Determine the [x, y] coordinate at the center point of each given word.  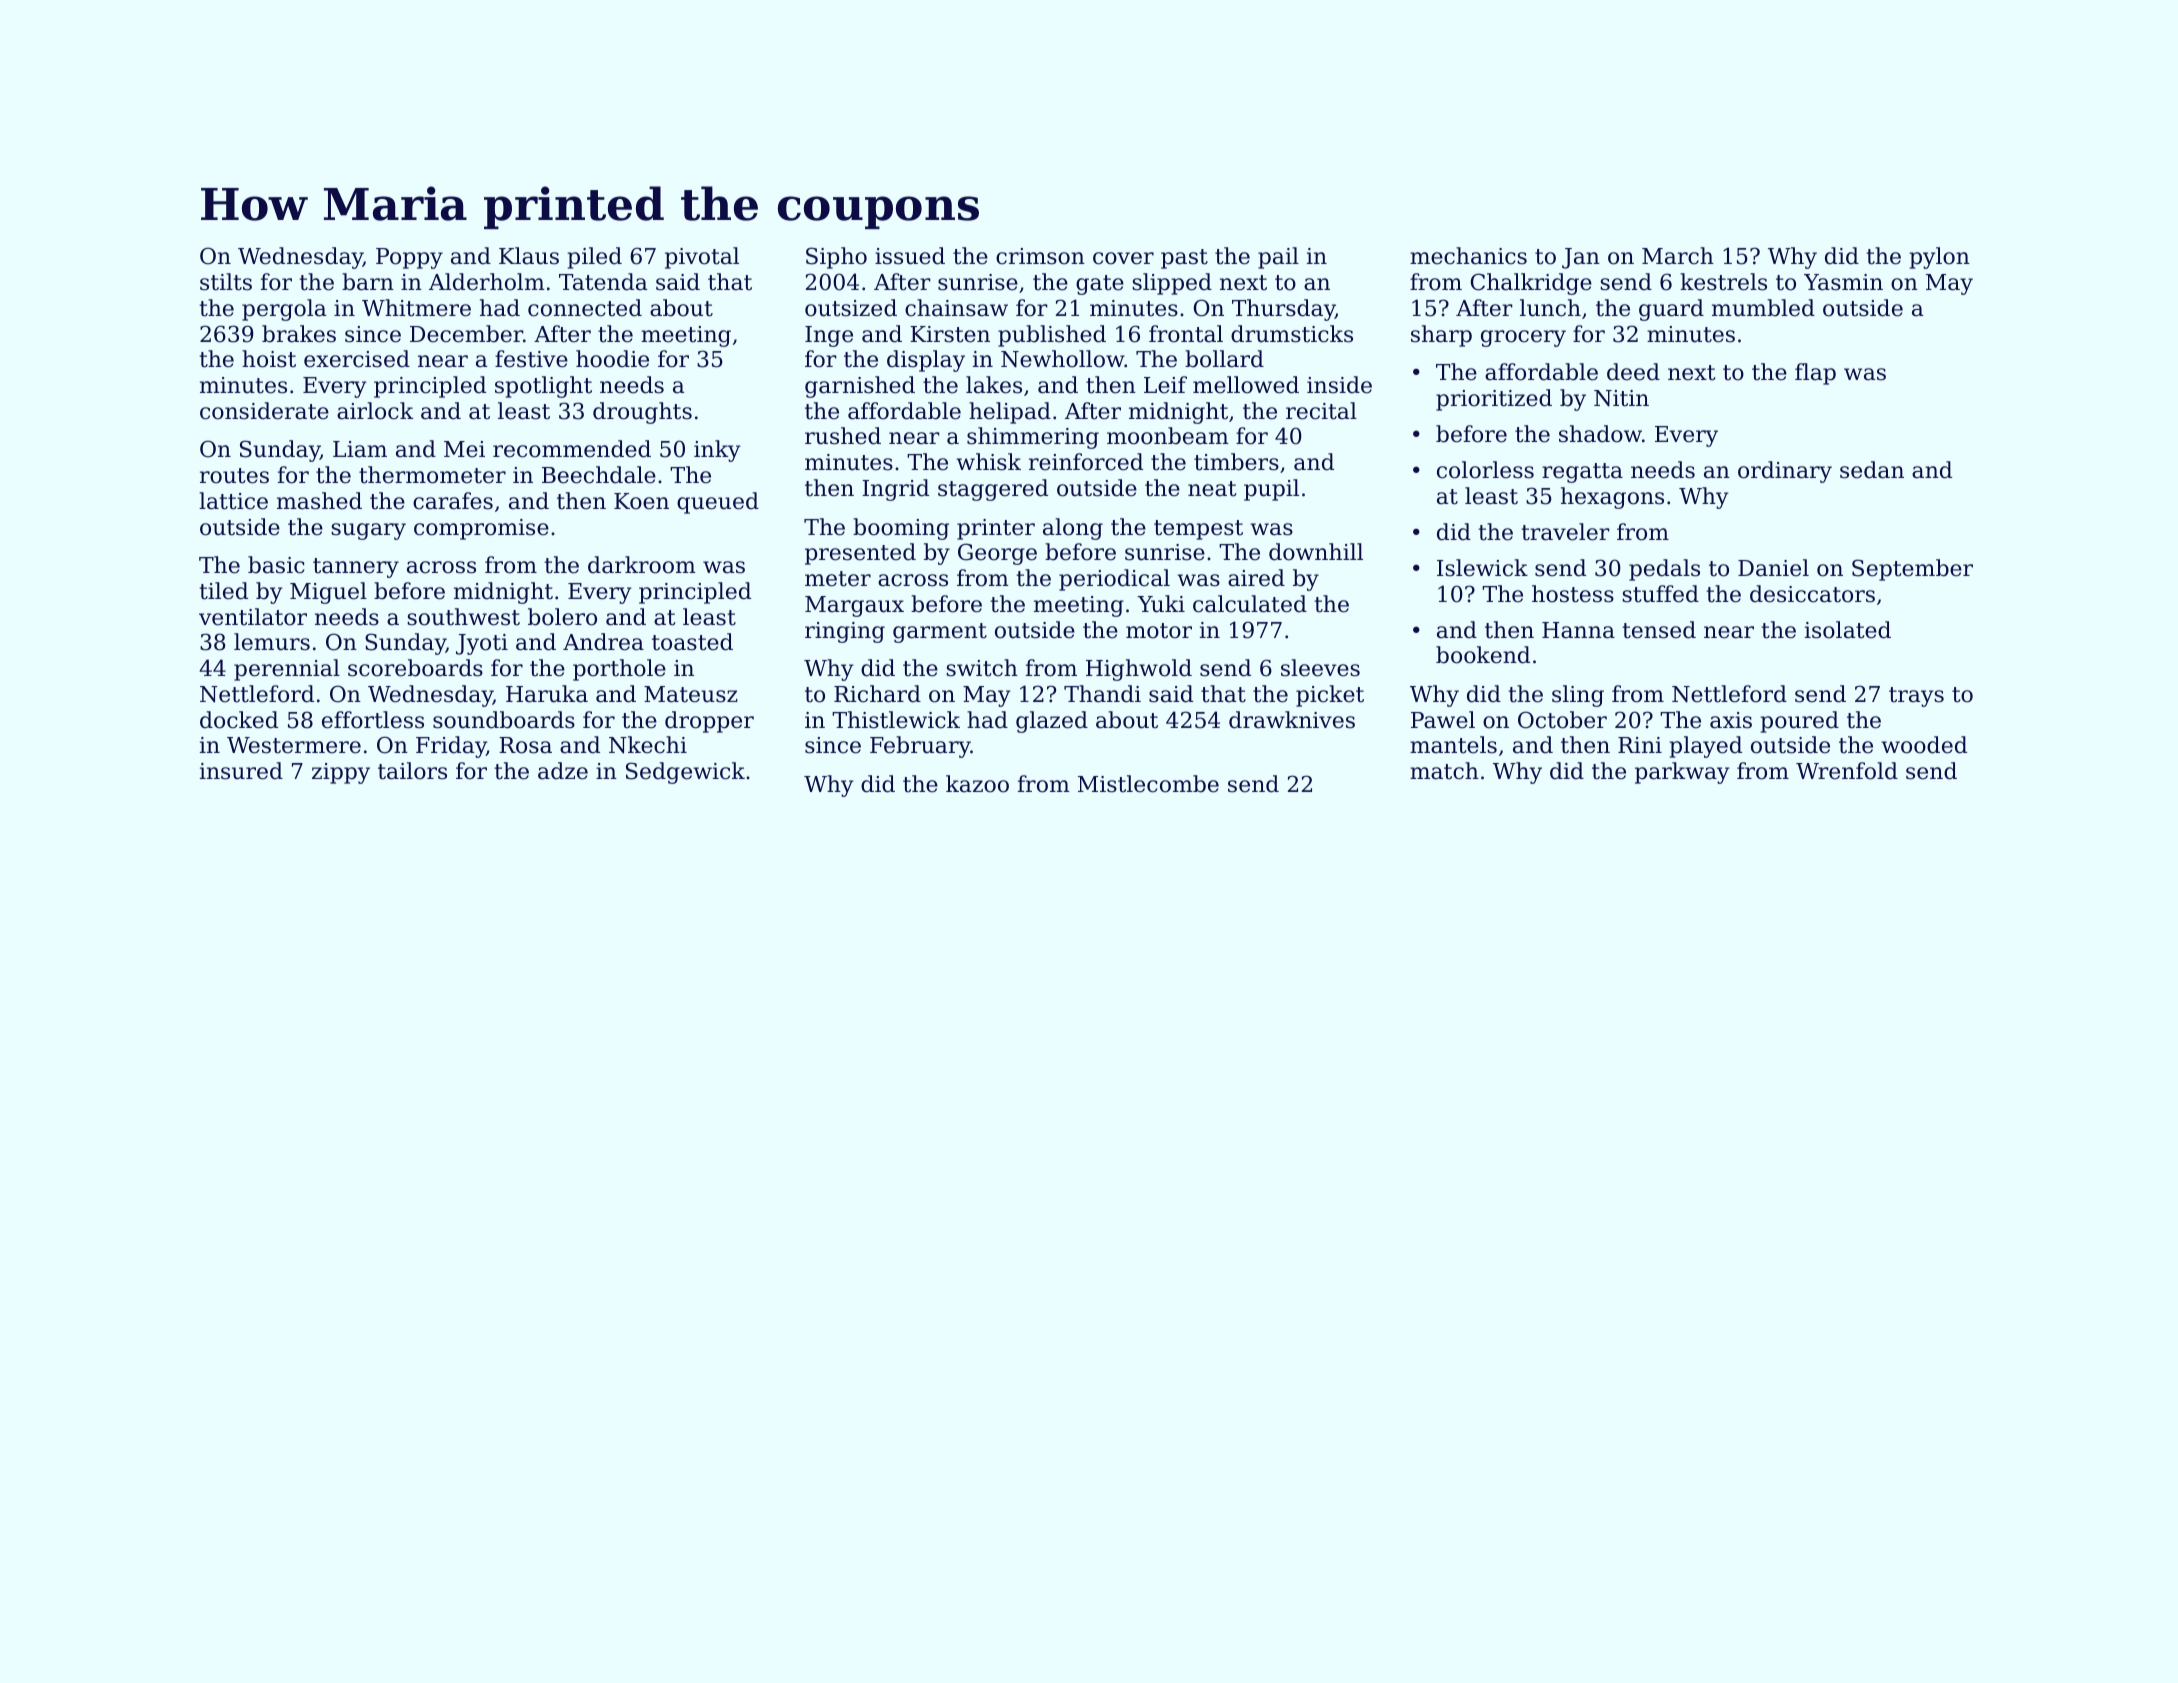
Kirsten [950, 334]
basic [276, 565]
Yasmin [1843, 282]
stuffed [1660, 594]
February [920, 747]
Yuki [1161, 604]
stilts [226, 282]
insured [241, 771]
